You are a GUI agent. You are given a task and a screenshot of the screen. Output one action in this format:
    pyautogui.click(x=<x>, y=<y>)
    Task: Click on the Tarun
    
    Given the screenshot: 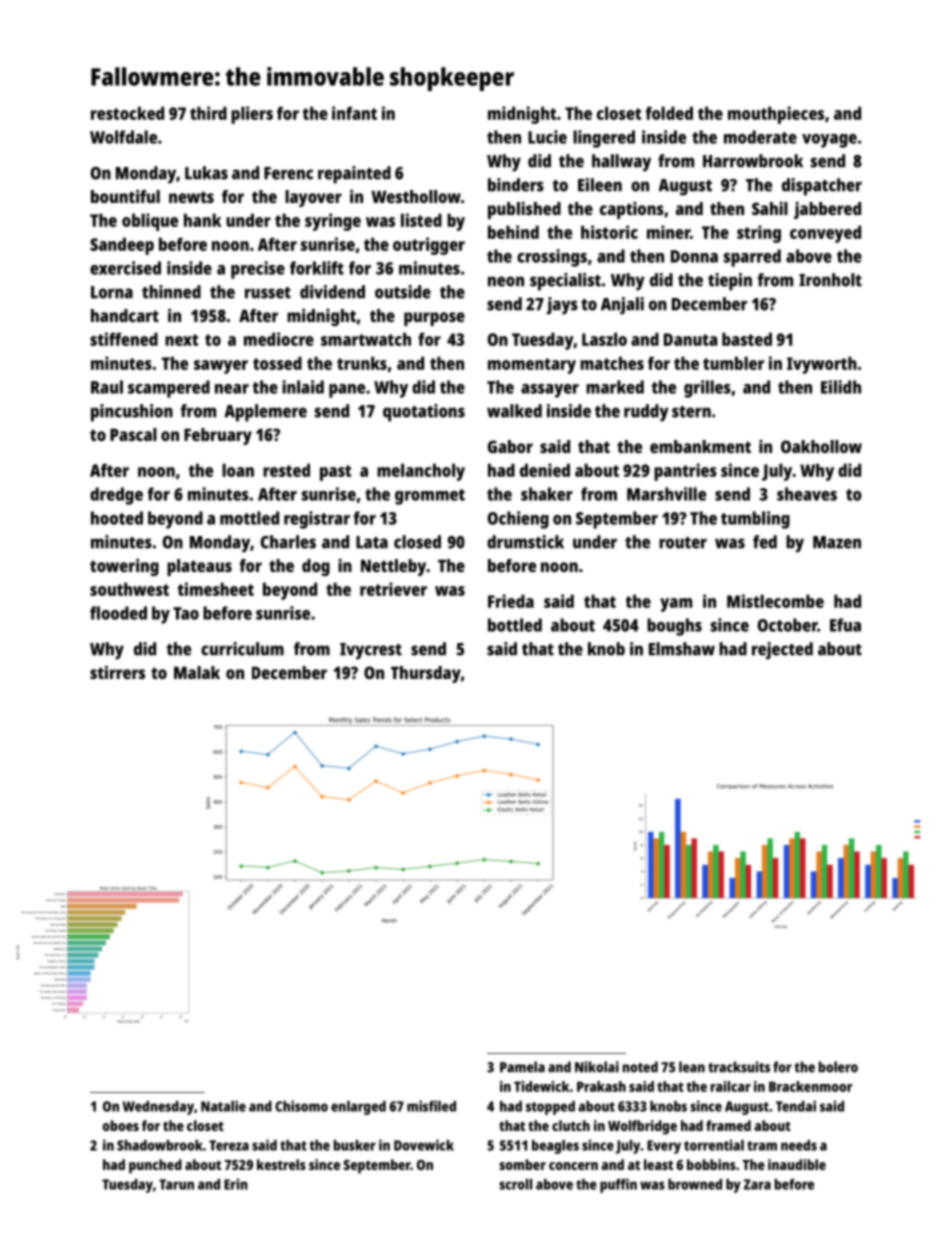 What is the action you would take?
    pyautogui.click(x=176, y=1184)
